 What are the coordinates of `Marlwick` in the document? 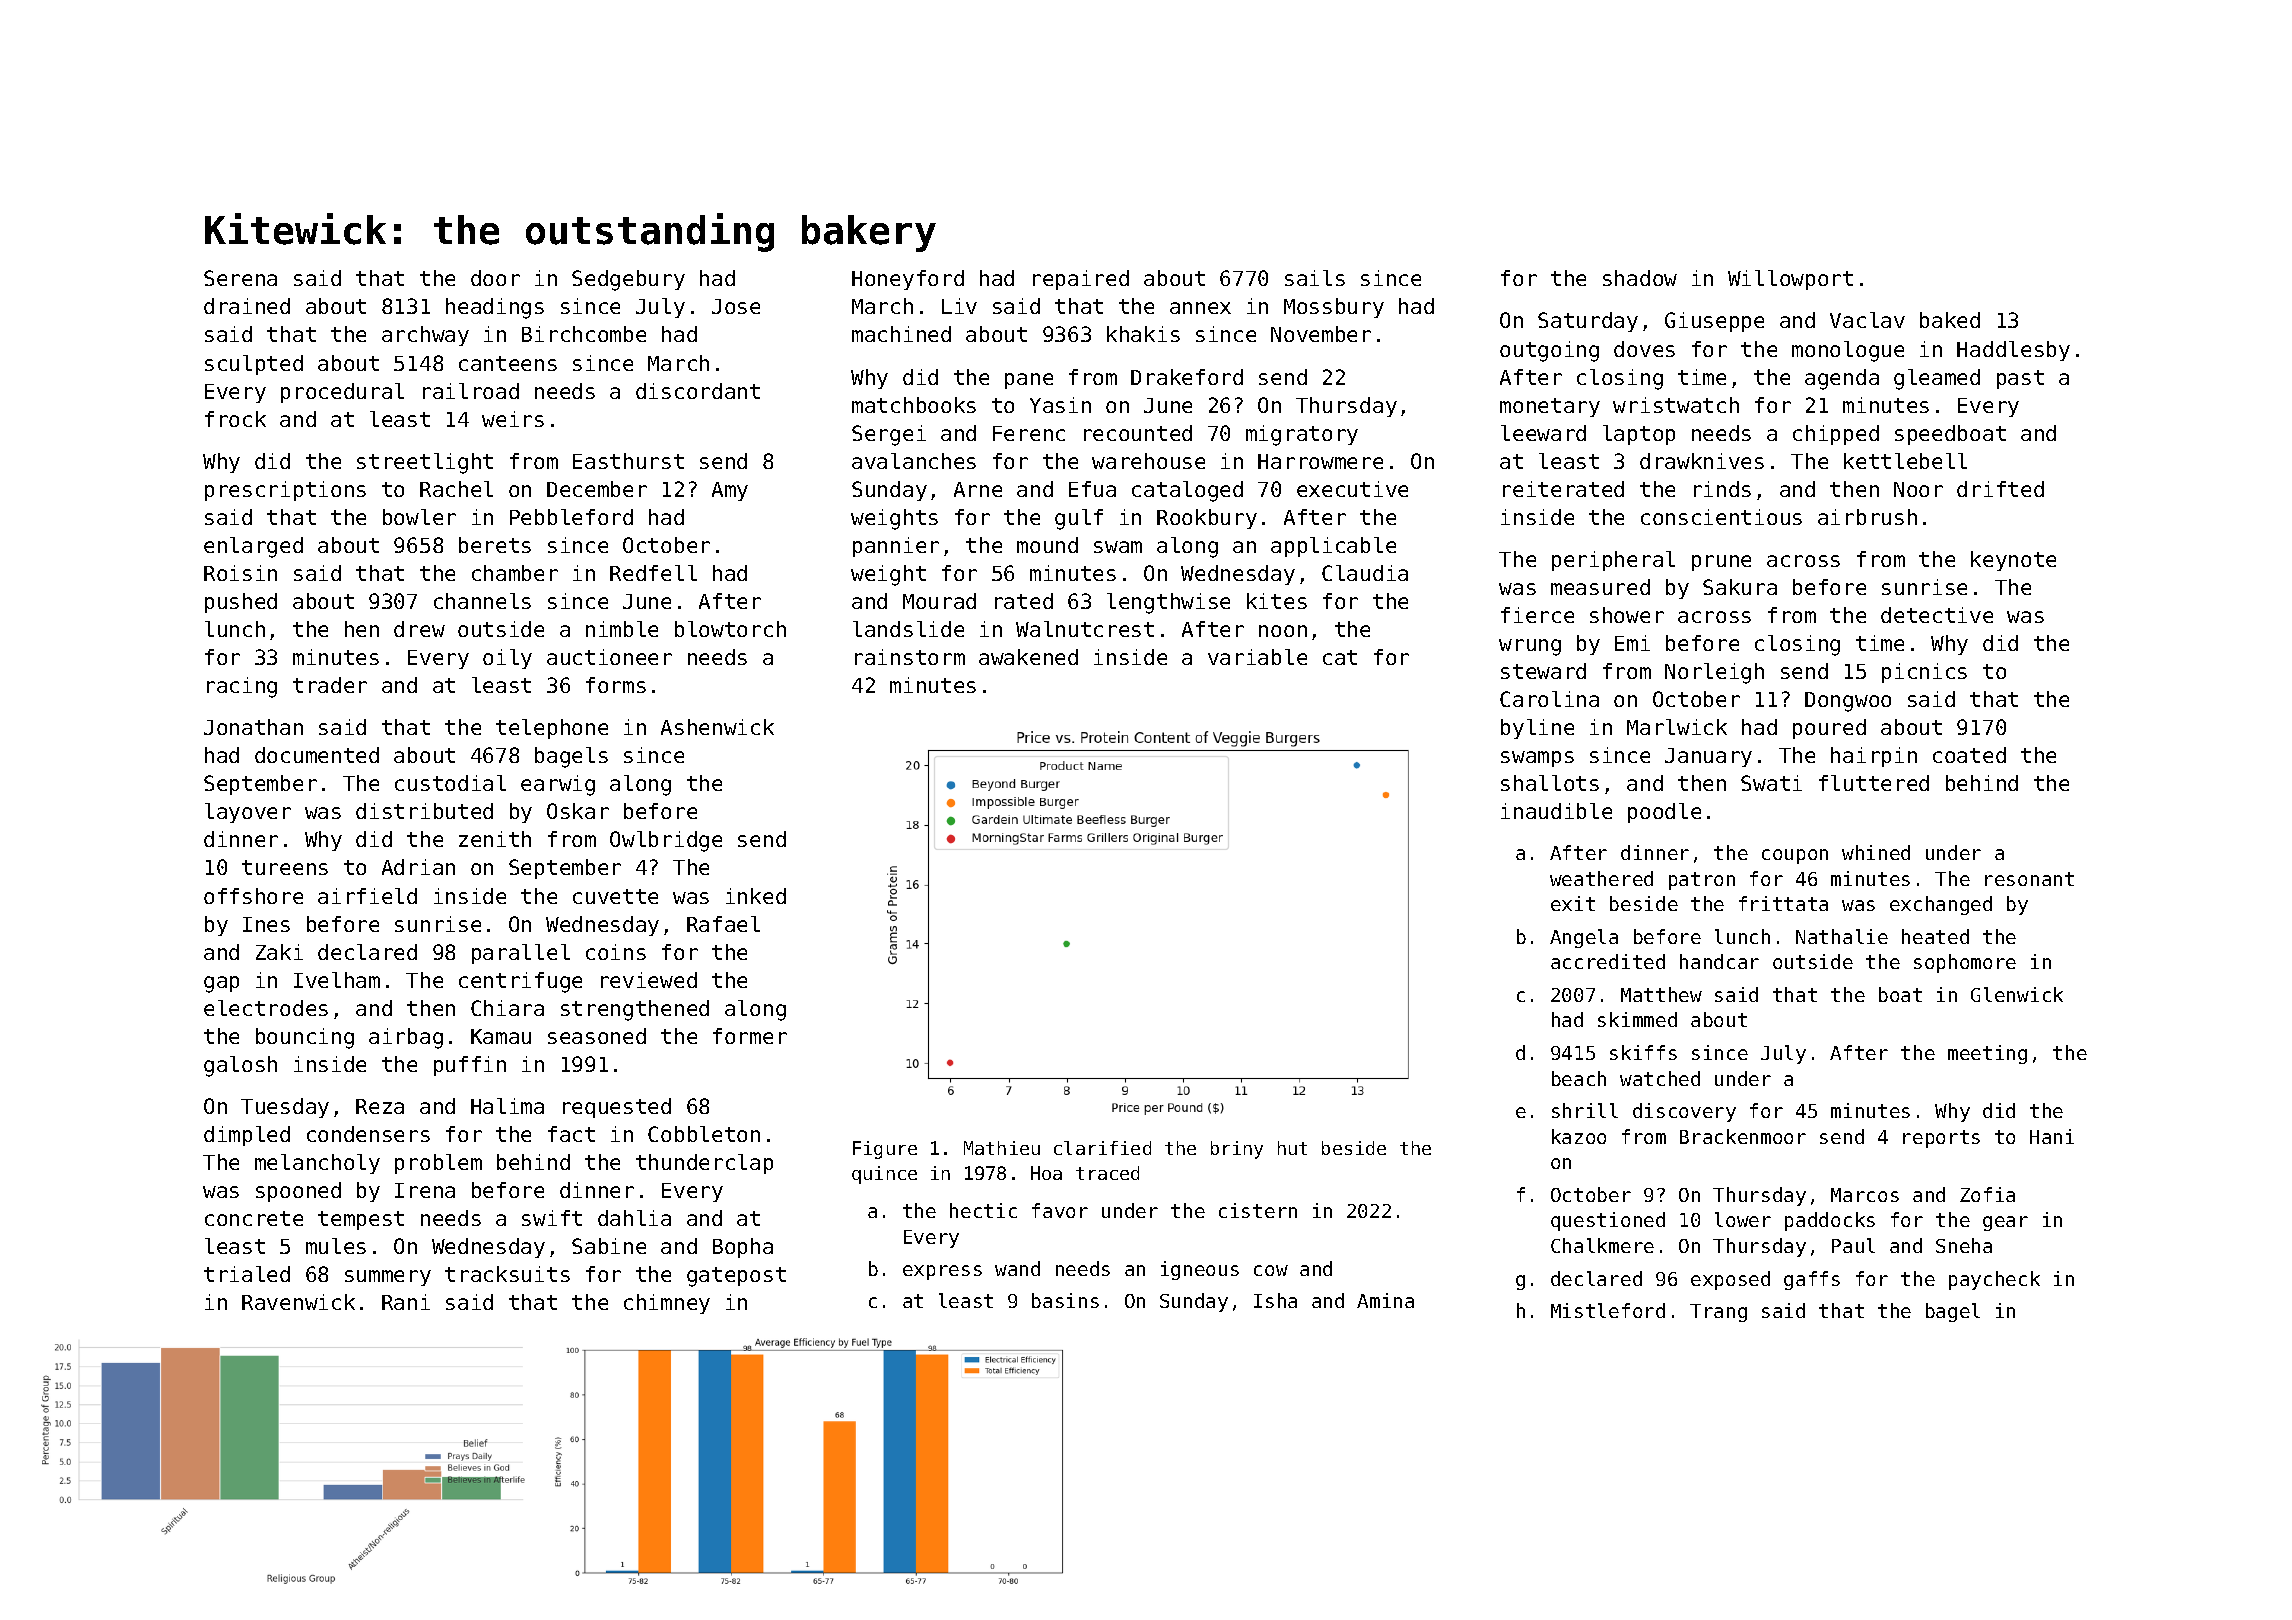 It's located at (1677, 727).
